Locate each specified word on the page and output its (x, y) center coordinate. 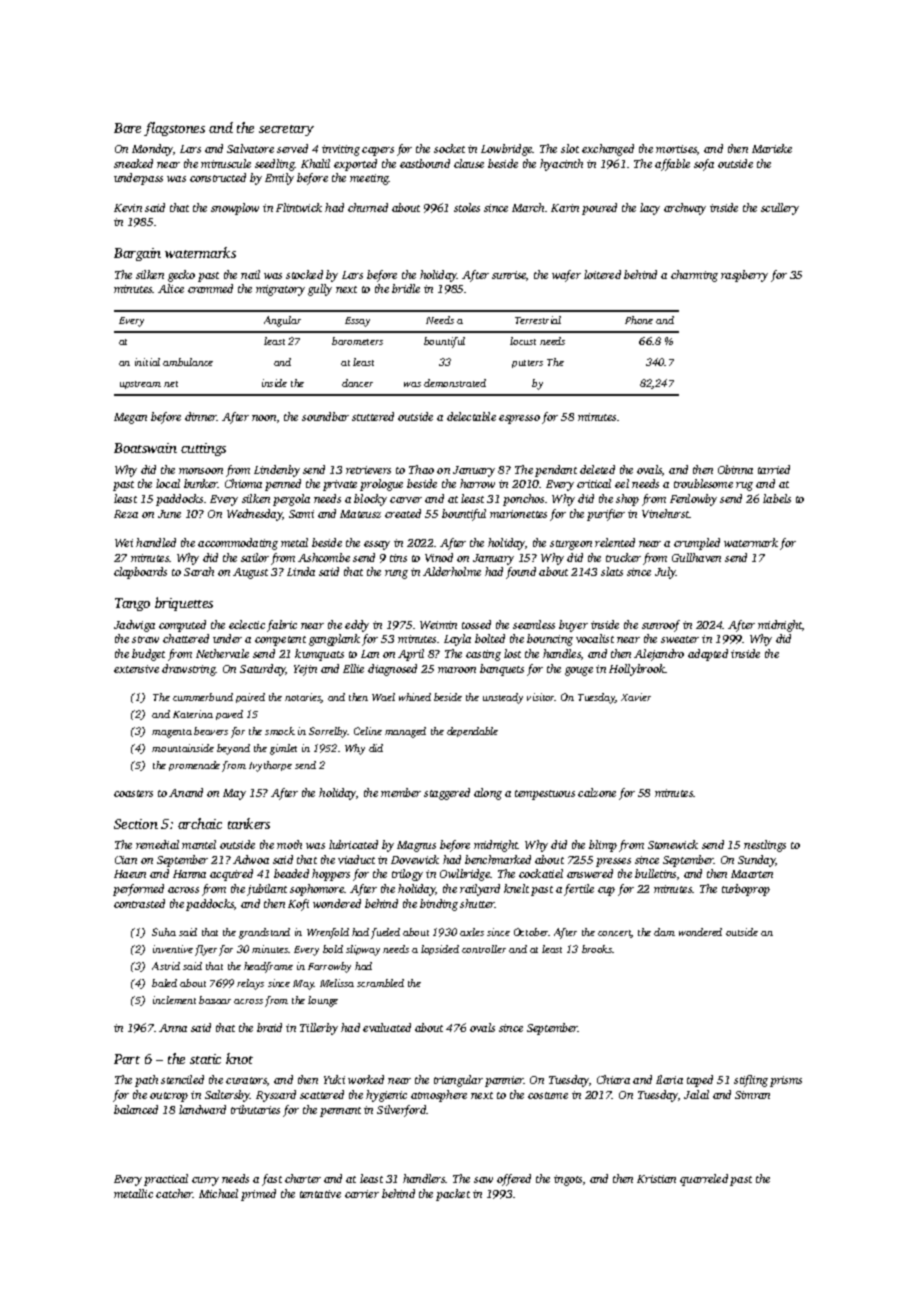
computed (182, 626)
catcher (174, 1193)
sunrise (509, 276)
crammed (210, 288)
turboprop (746, 890)
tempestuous (545, 795)
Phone (639, 320)
